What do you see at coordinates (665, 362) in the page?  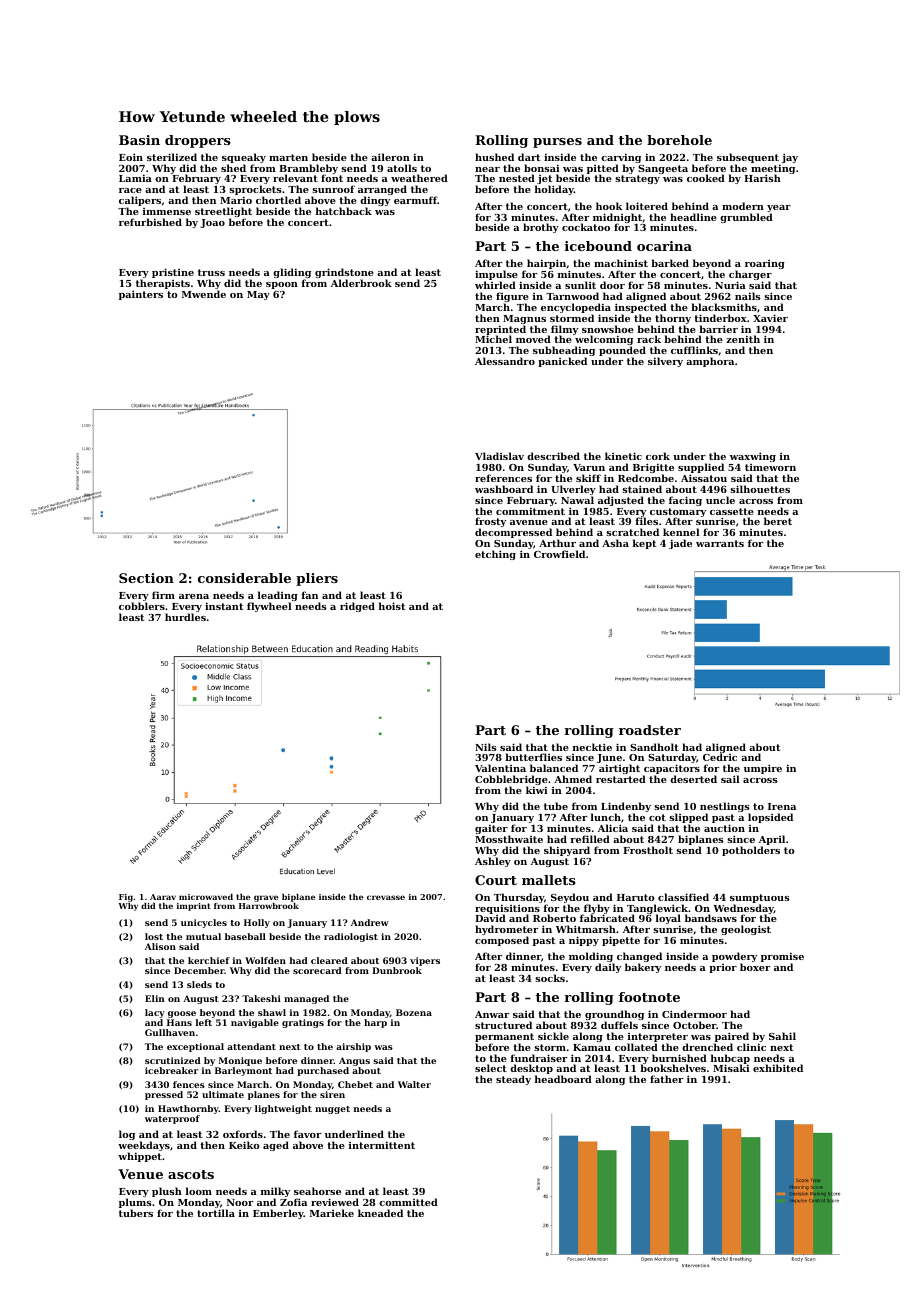 I see `silvery` at bounding box center [665, 362].
